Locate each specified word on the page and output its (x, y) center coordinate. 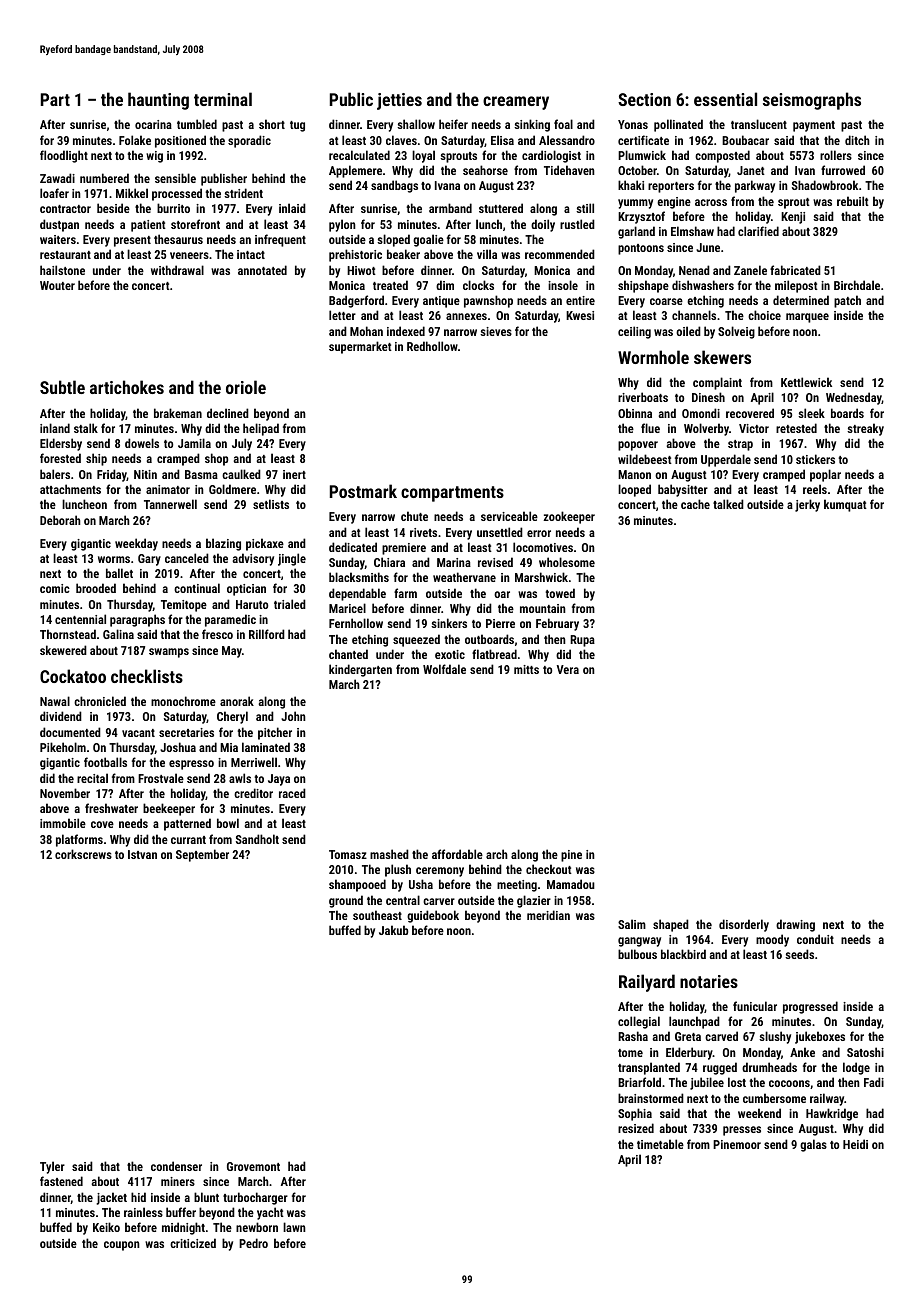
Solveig (736, 332)
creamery (516, 103)
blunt (206, 1197)
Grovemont (253, 1166)
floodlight (64, 156)
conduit (815, 939)
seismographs (812, 101)
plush (398, 870)
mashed (389, 854)
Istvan (142, 854)
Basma (201, 474)
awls (240, 778)
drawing (795, 925)
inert (294, 474)
